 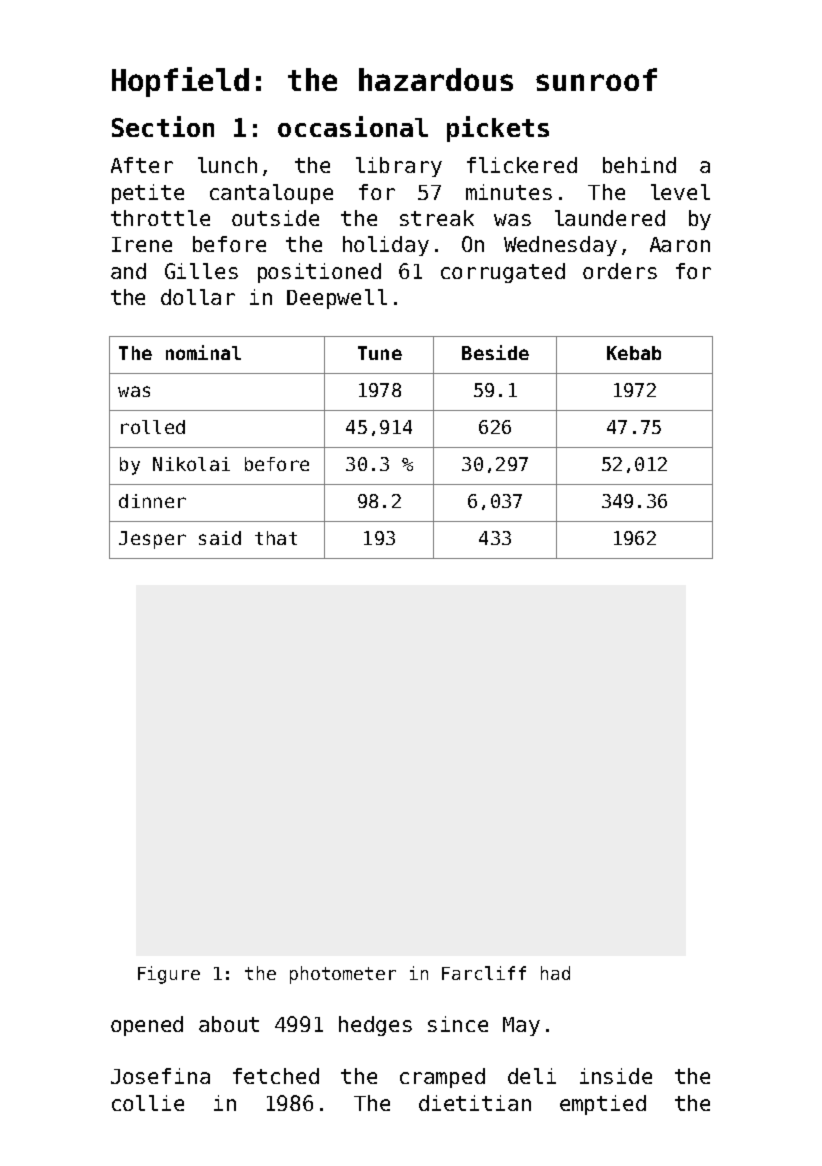 I want to click on behind, so click(x=639, y=165).
